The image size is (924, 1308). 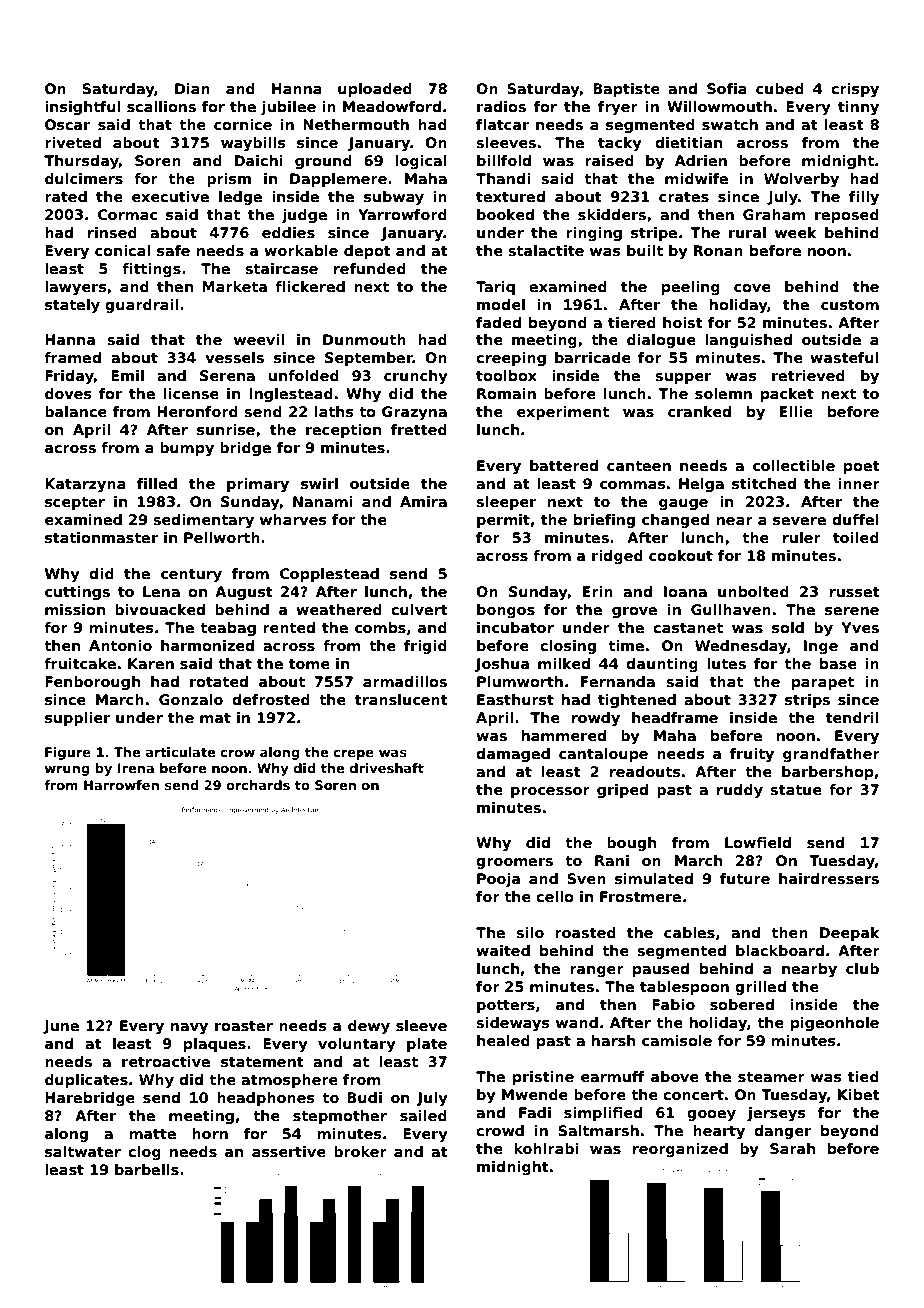 What do you see at coordinates (80, 663) in the screenshot?
I see `fruitcake` at bounding box center [80, 663].
